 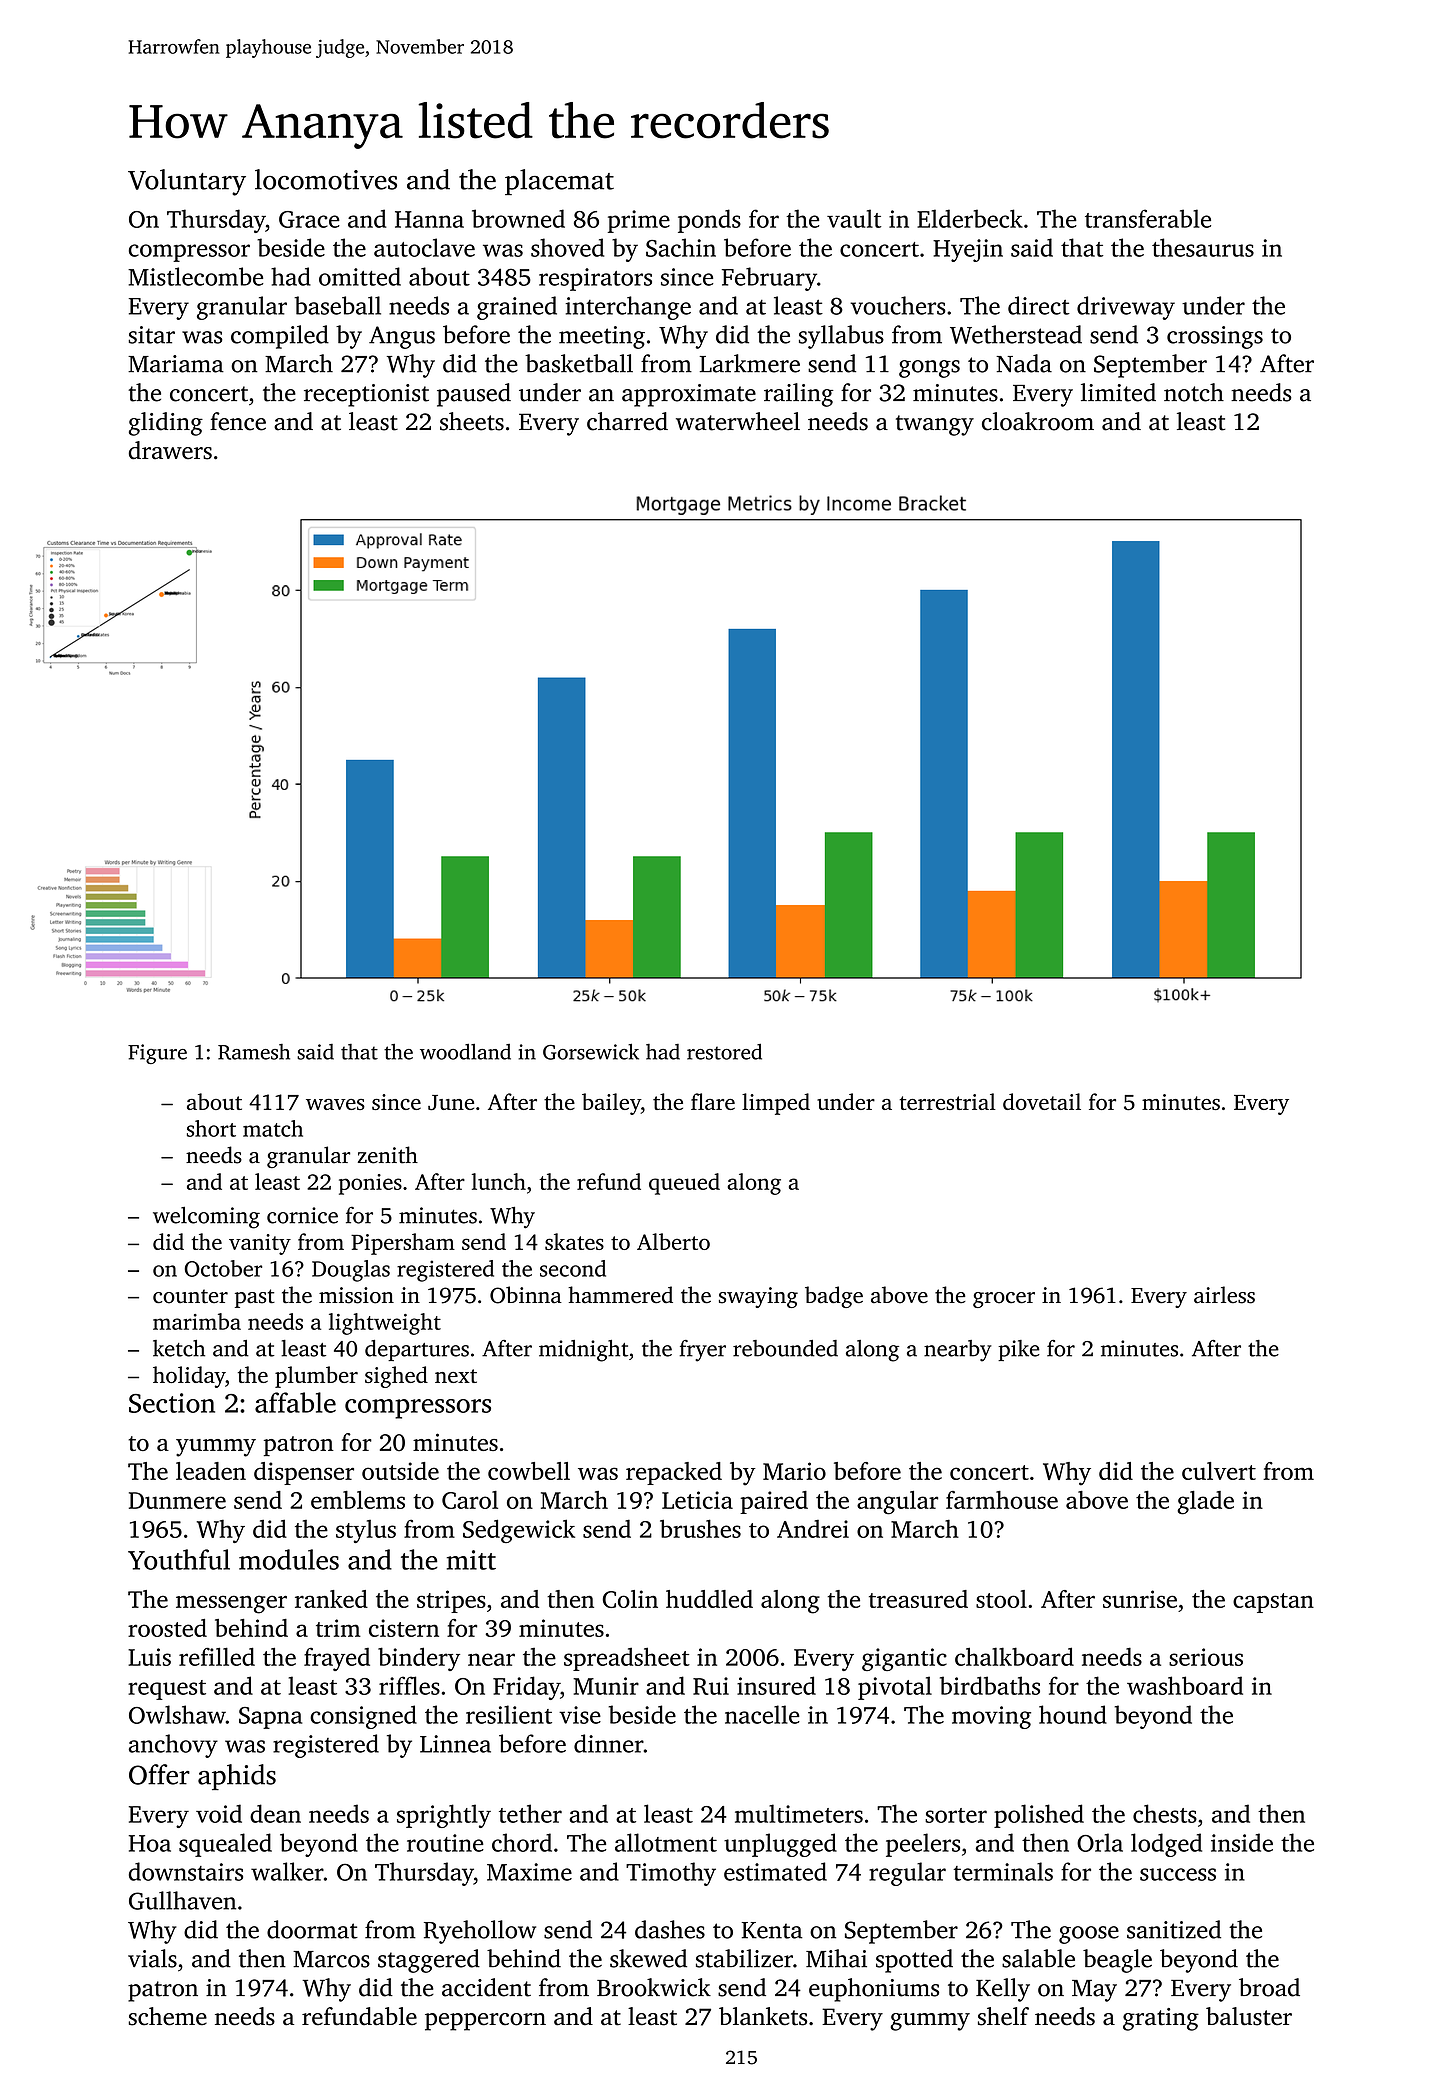 What do you see at coordinates (151, 335) in the page?
I see `sitar` at bounding box center [151, 335].
